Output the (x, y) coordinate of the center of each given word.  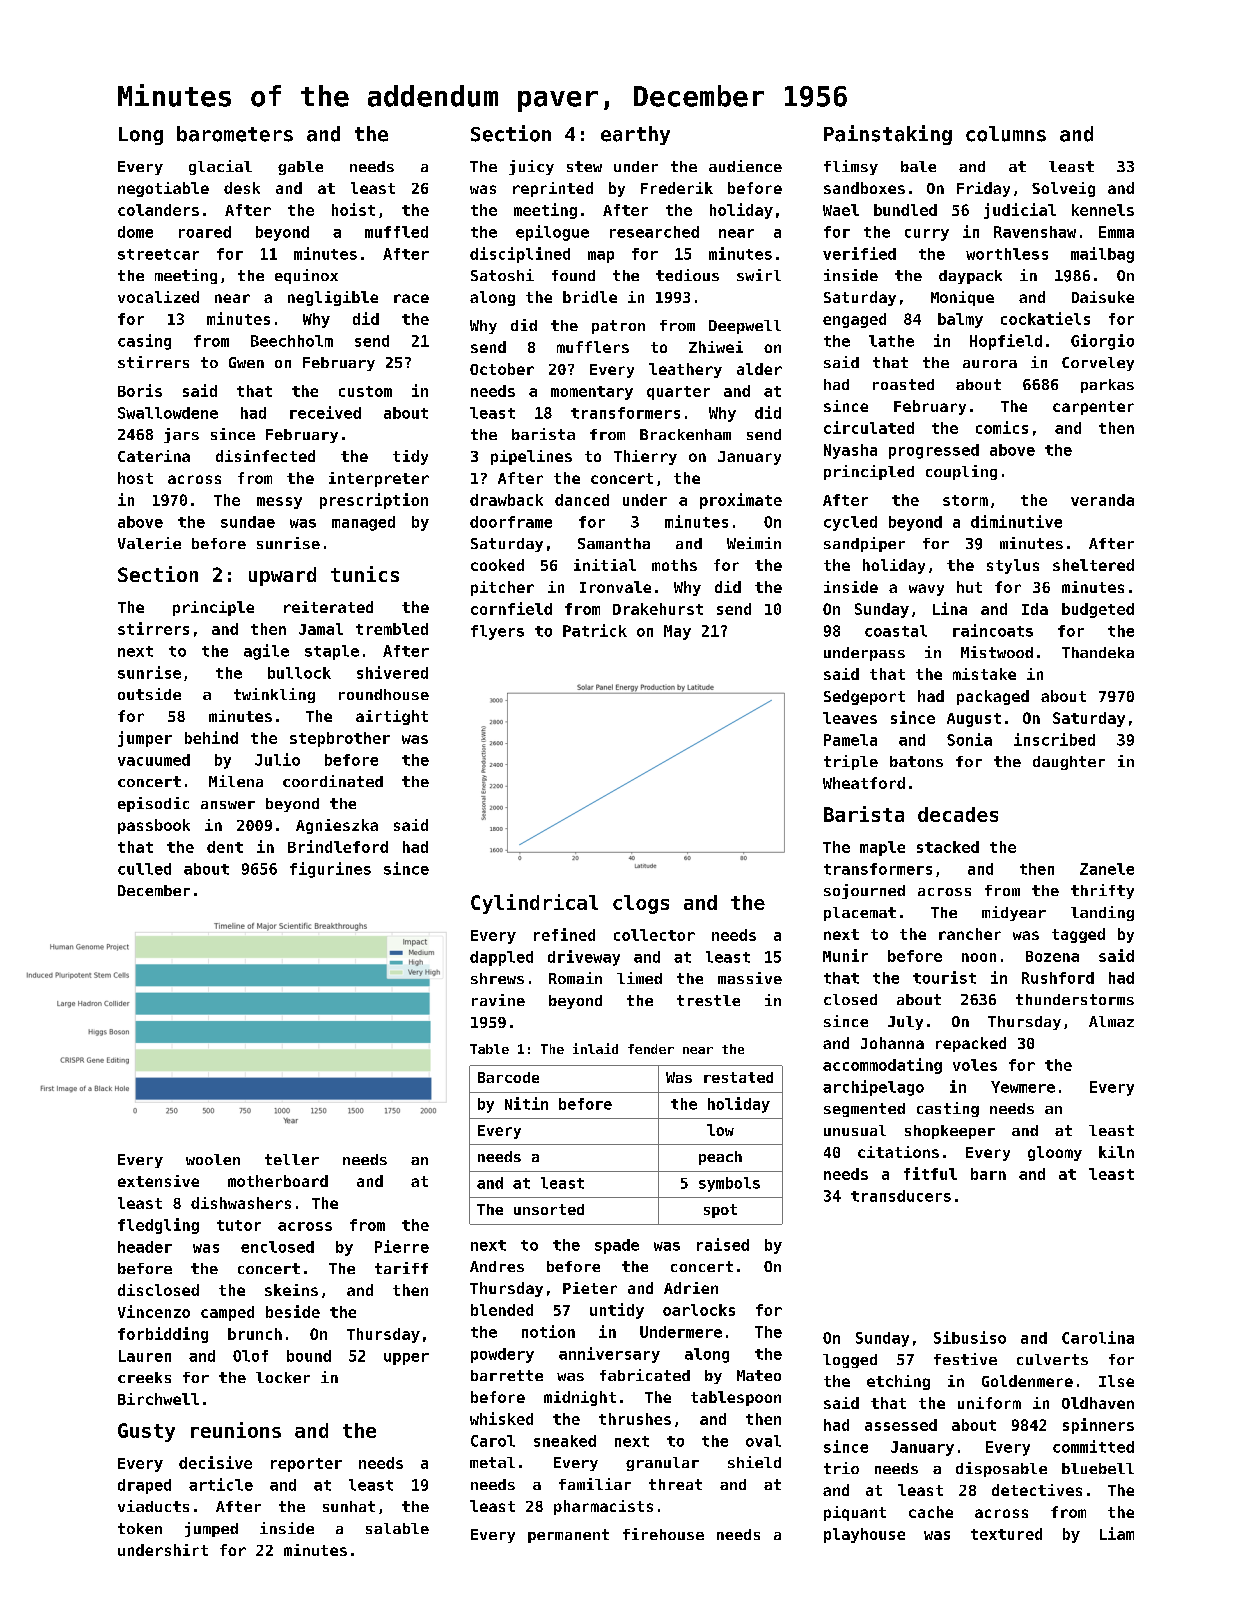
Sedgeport (864, 697)
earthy (635, 135)
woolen (213, 1159)
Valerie (149, 543)
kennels (1103, 210)
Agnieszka (337, 826)
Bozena (1052, 956)
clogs (641, 904)
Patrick (595, 630)
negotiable (163, 189)
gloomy (1055, 1153)
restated (738, 1077)
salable (397, 1528)
